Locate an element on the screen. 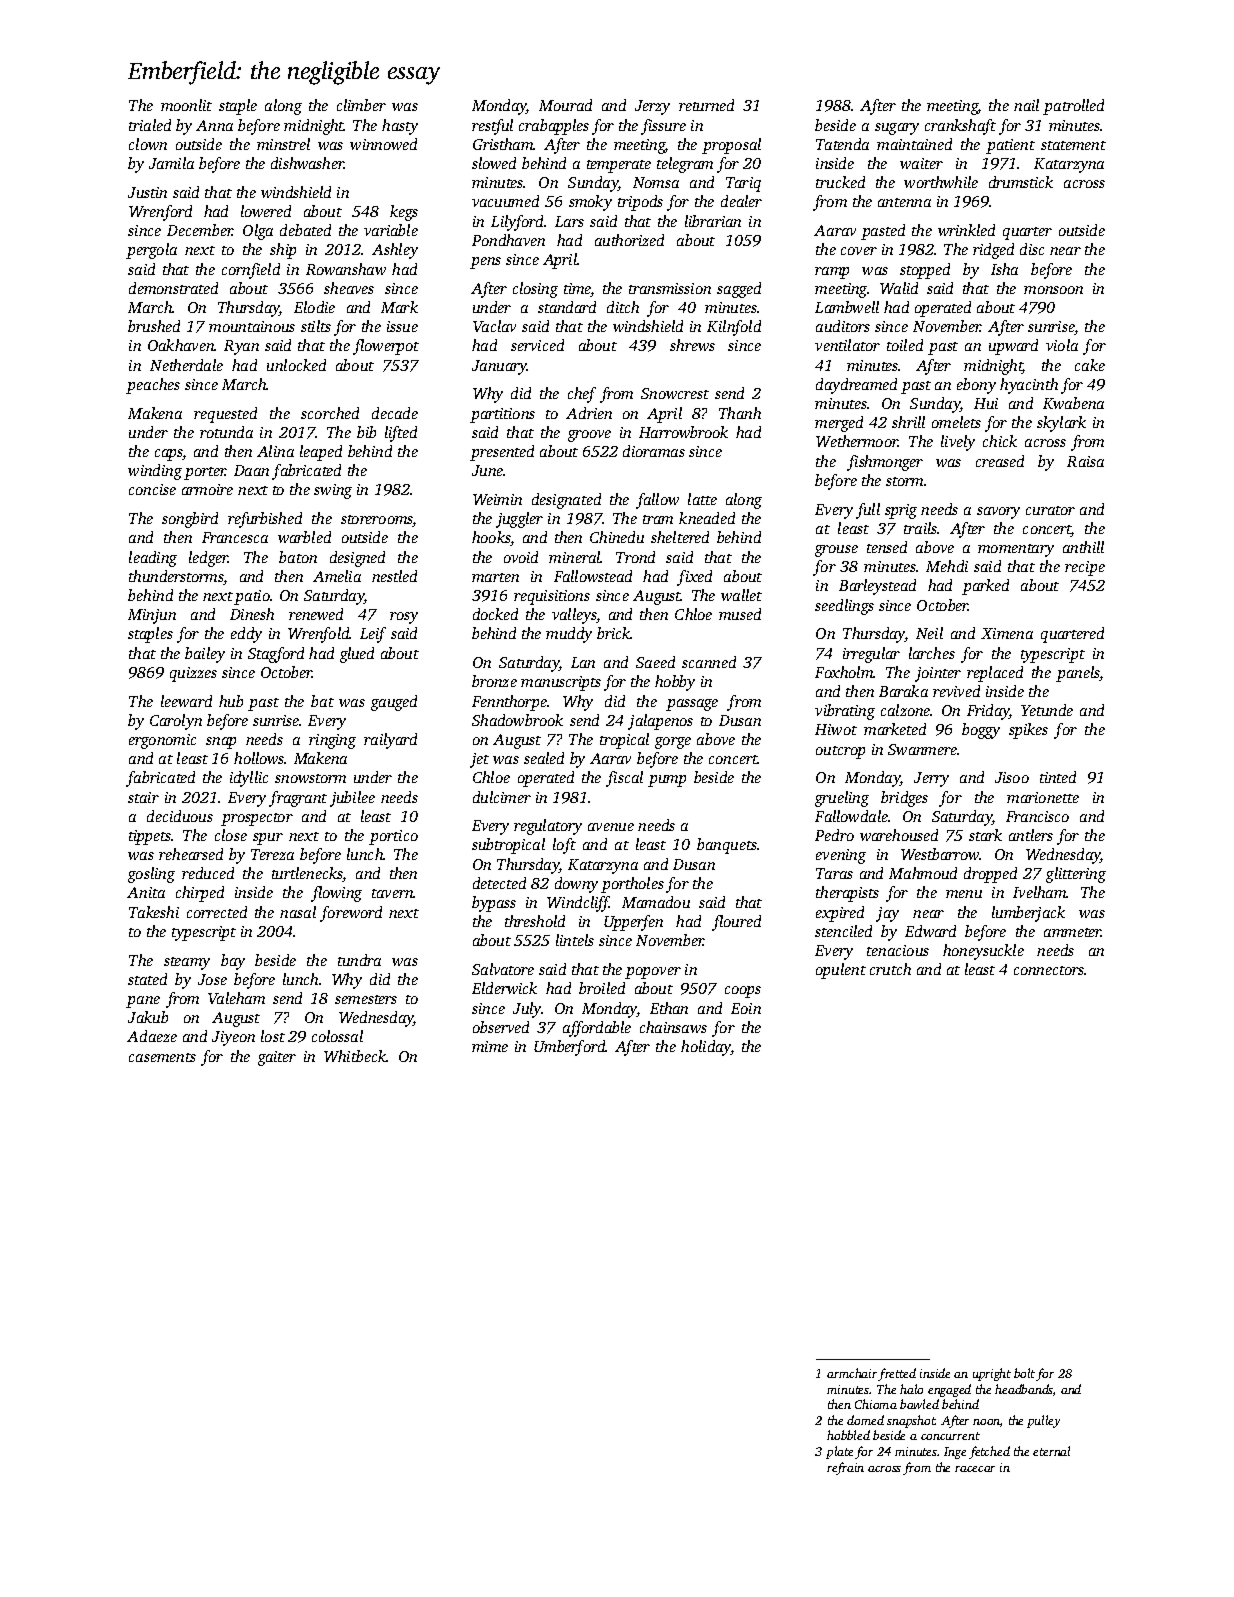  Umberford is located at coordinates (570, 1048).
